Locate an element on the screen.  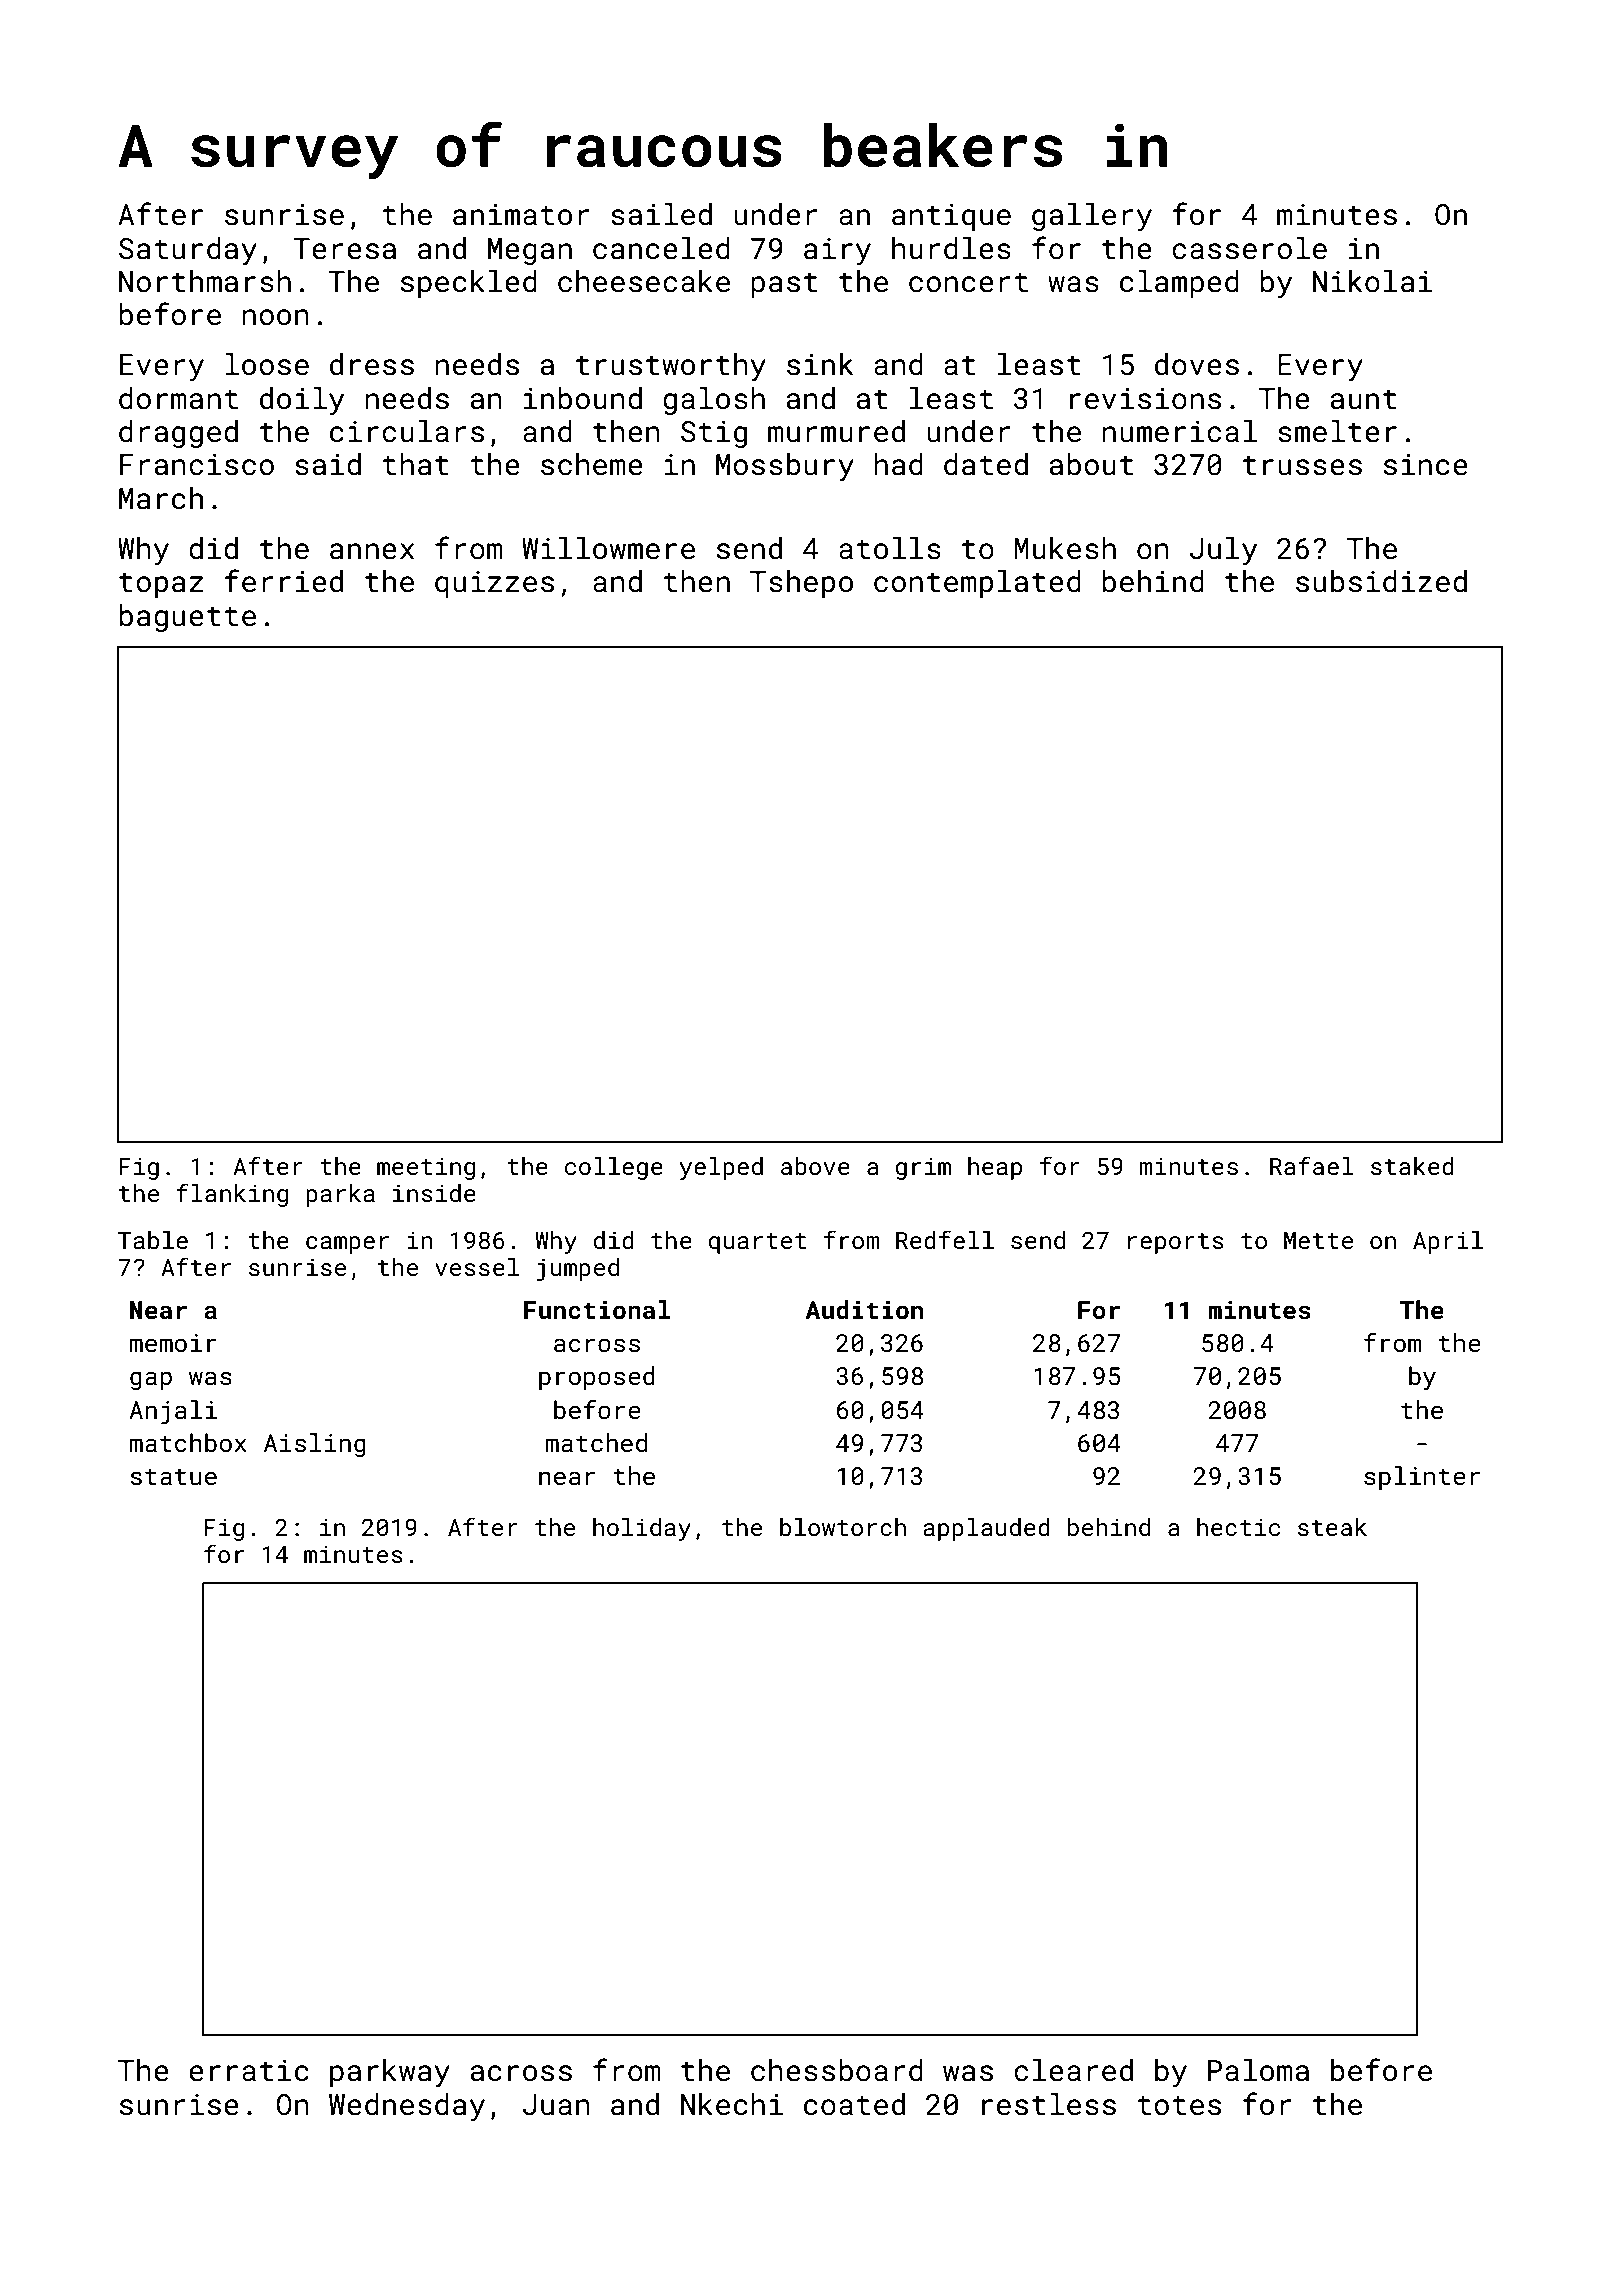
heap is located at coordinates (995, 1168).
